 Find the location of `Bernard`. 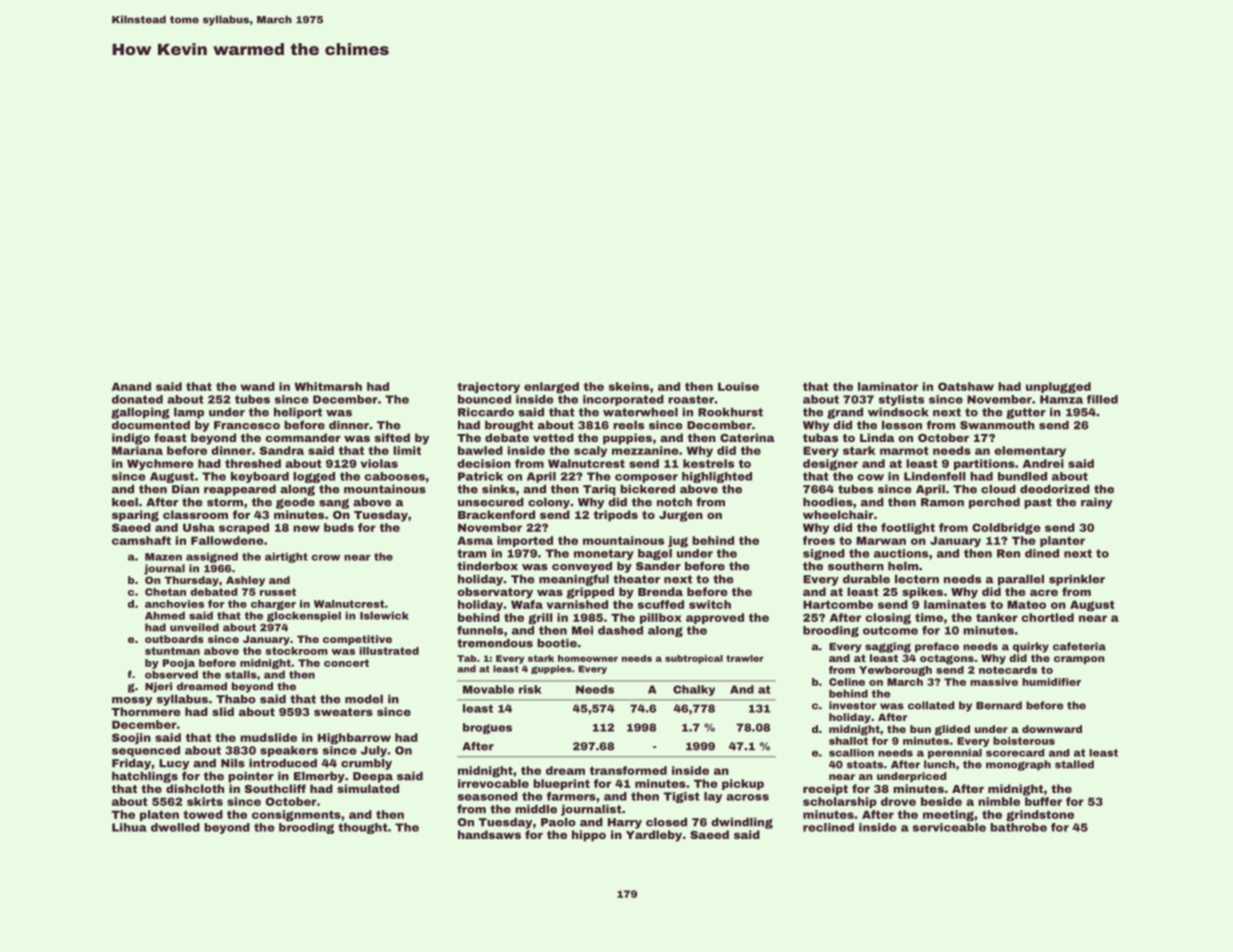

Bernard is located at coordinates (999, 705).
